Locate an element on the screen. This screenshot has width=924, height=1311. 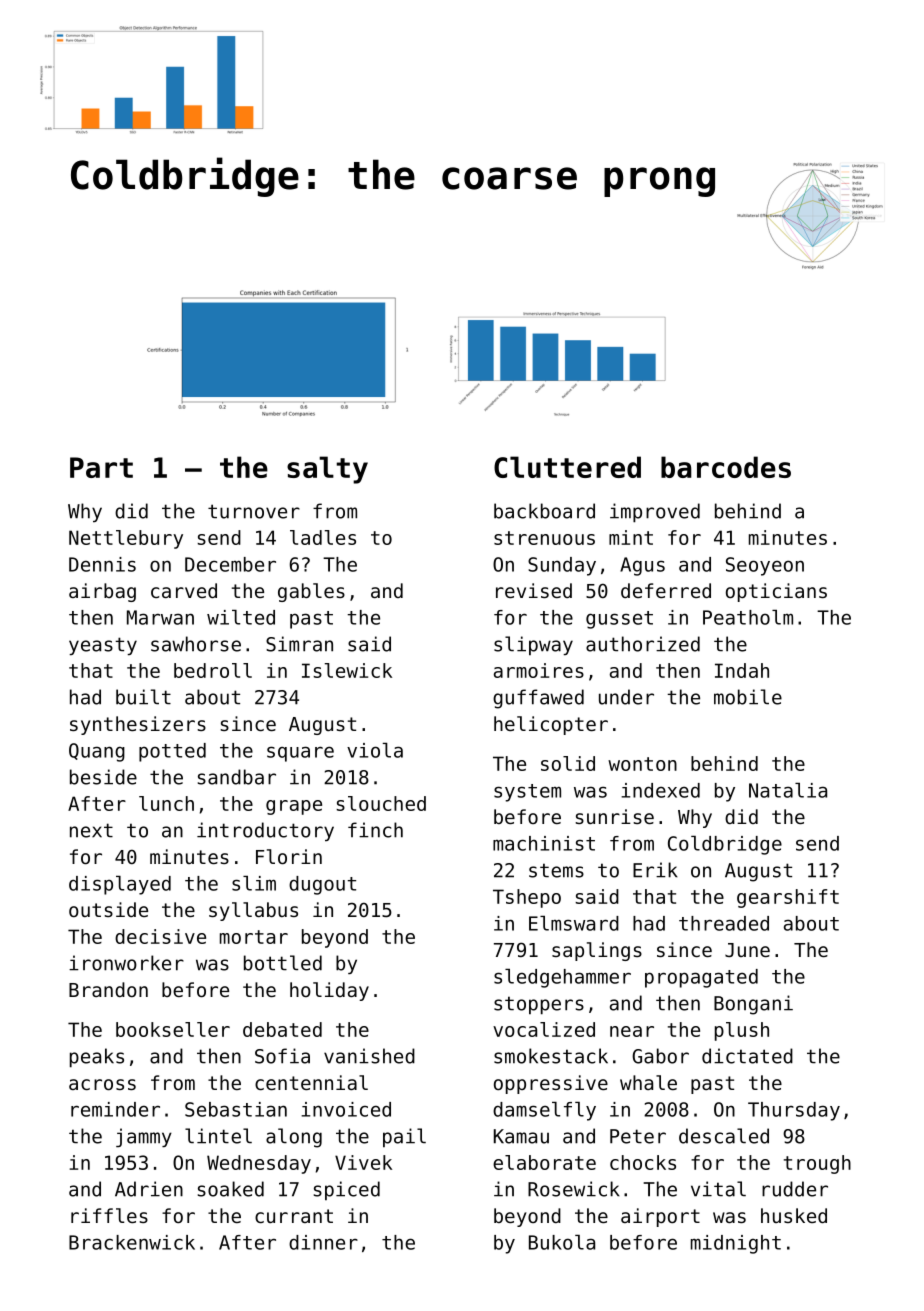
Bukola is located at coordinates (562, 1242).
